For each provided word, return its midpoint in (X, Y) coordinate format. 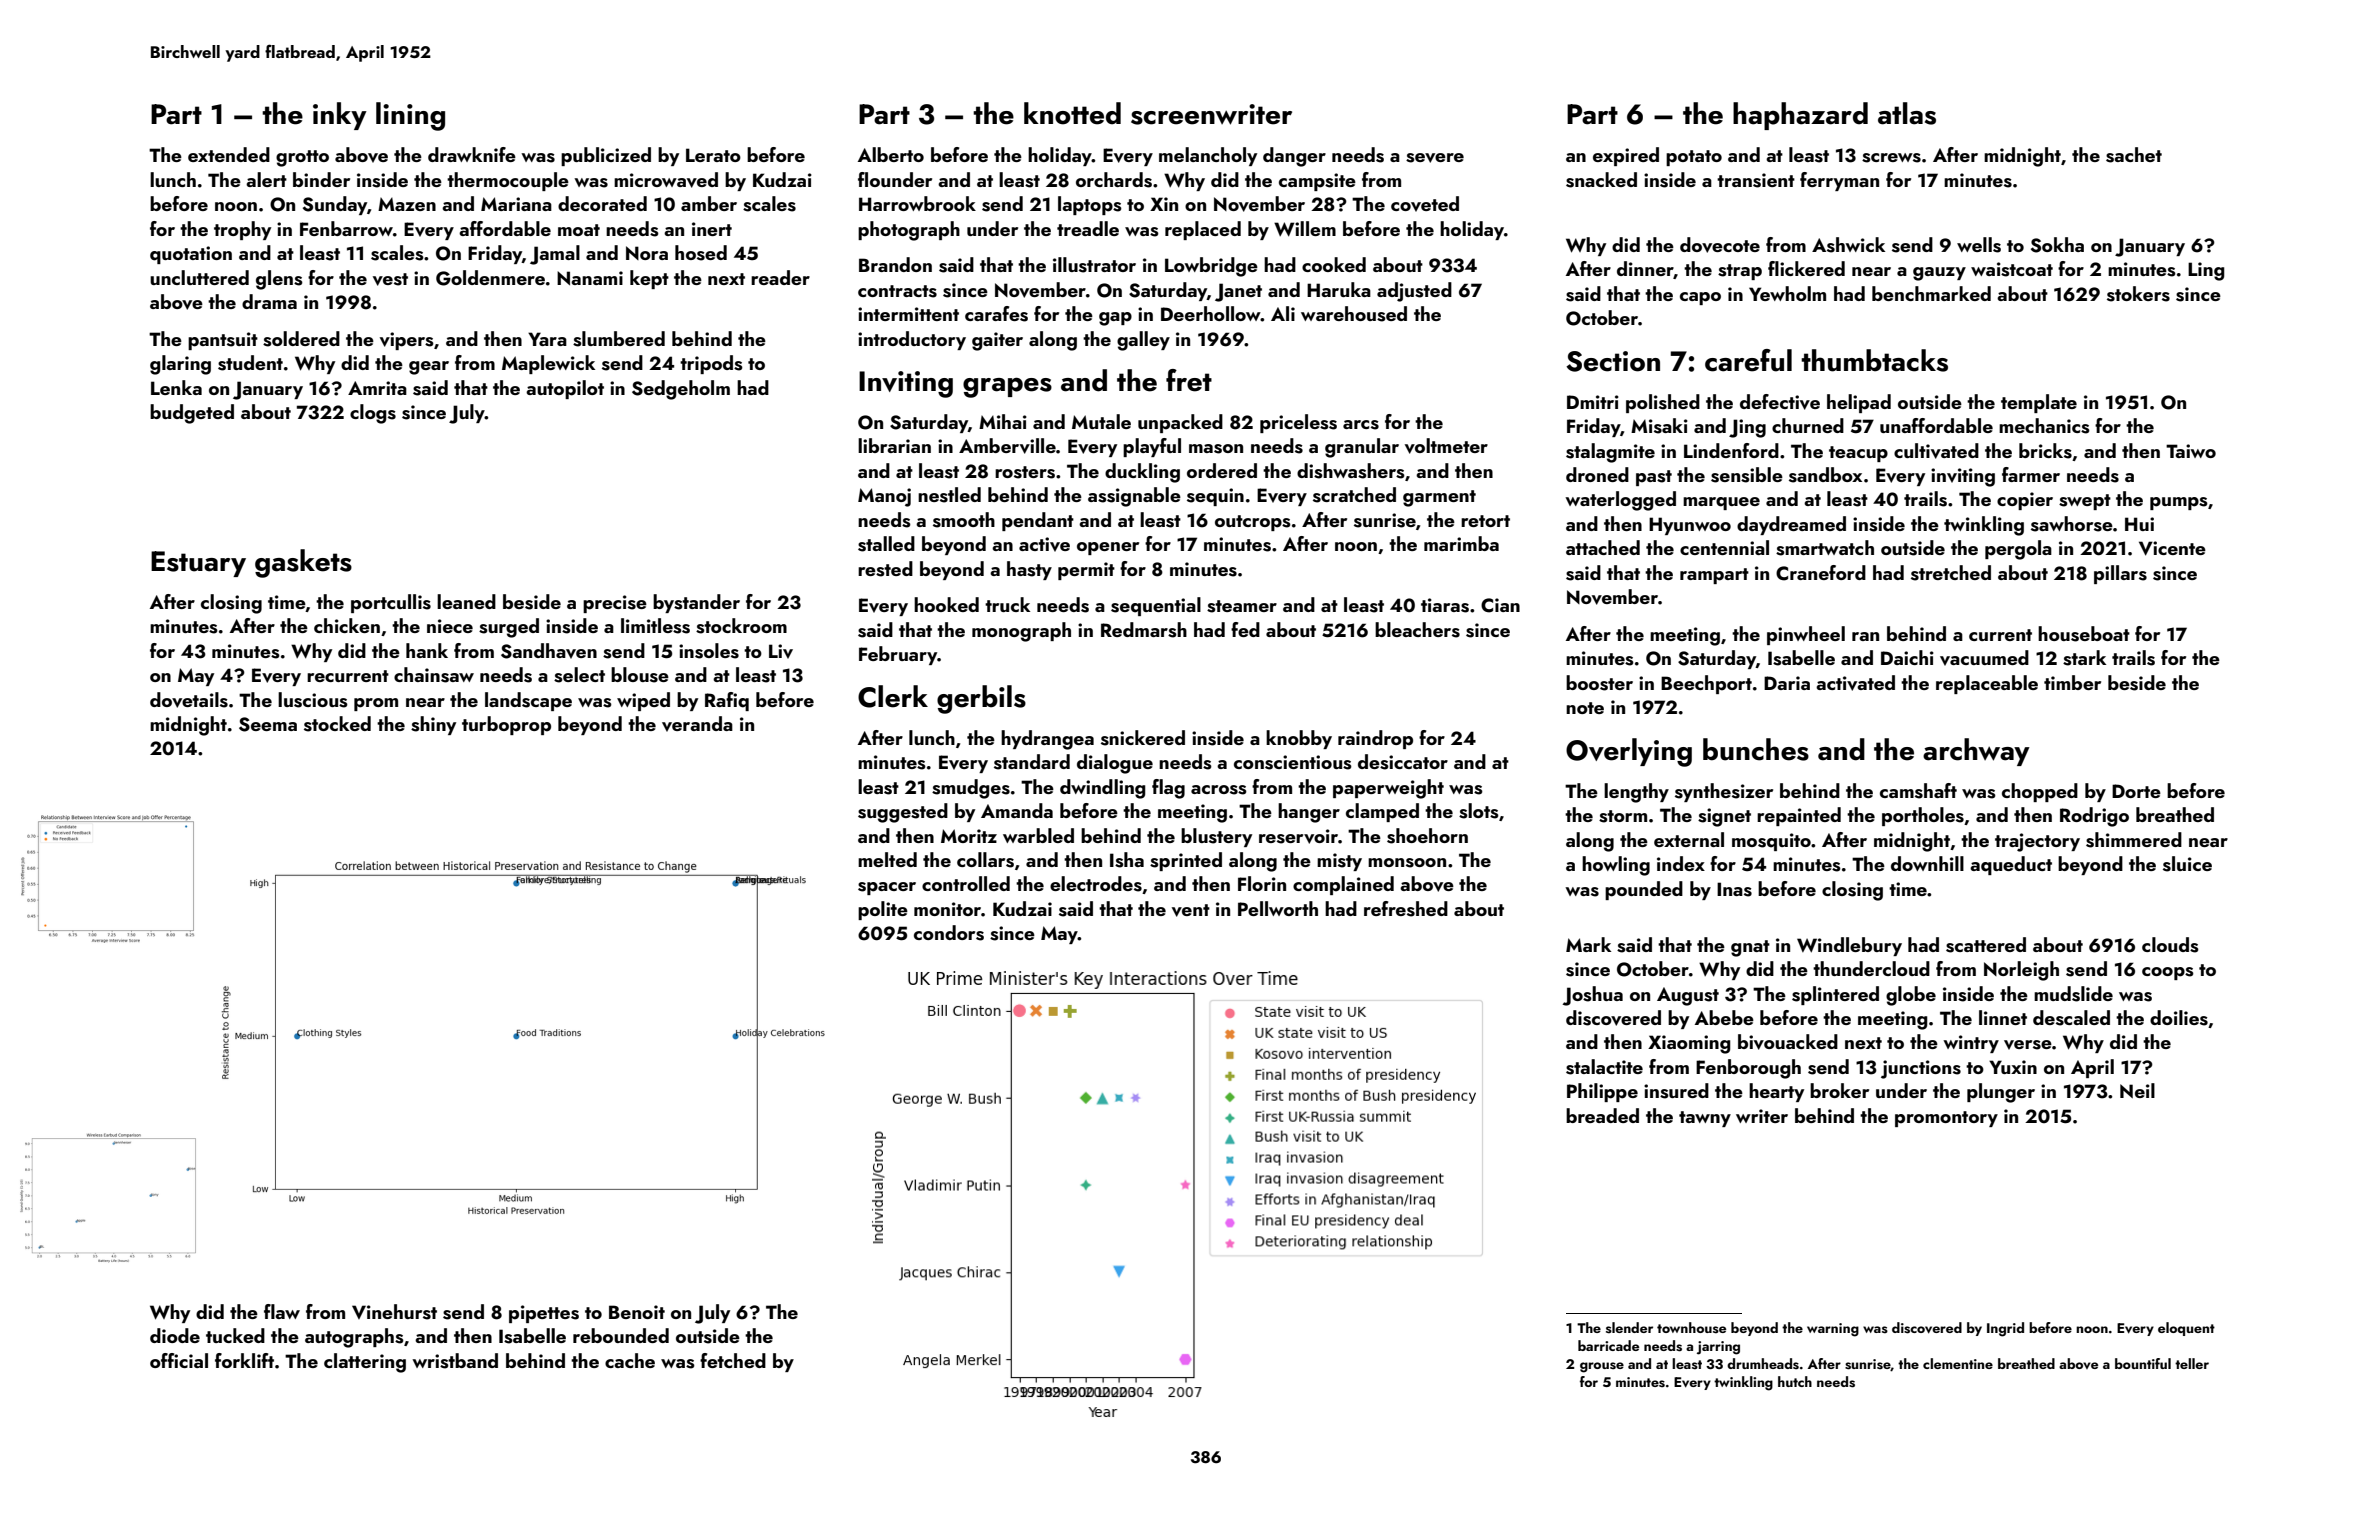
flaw (282, 1311)
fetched (733, 1360)
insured (1676, 1091)
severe (1435, 158)
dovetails (189, 700)
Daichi (1907, 657)
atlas (1907, 113)
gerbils (981, 699)
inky (340, 116)
